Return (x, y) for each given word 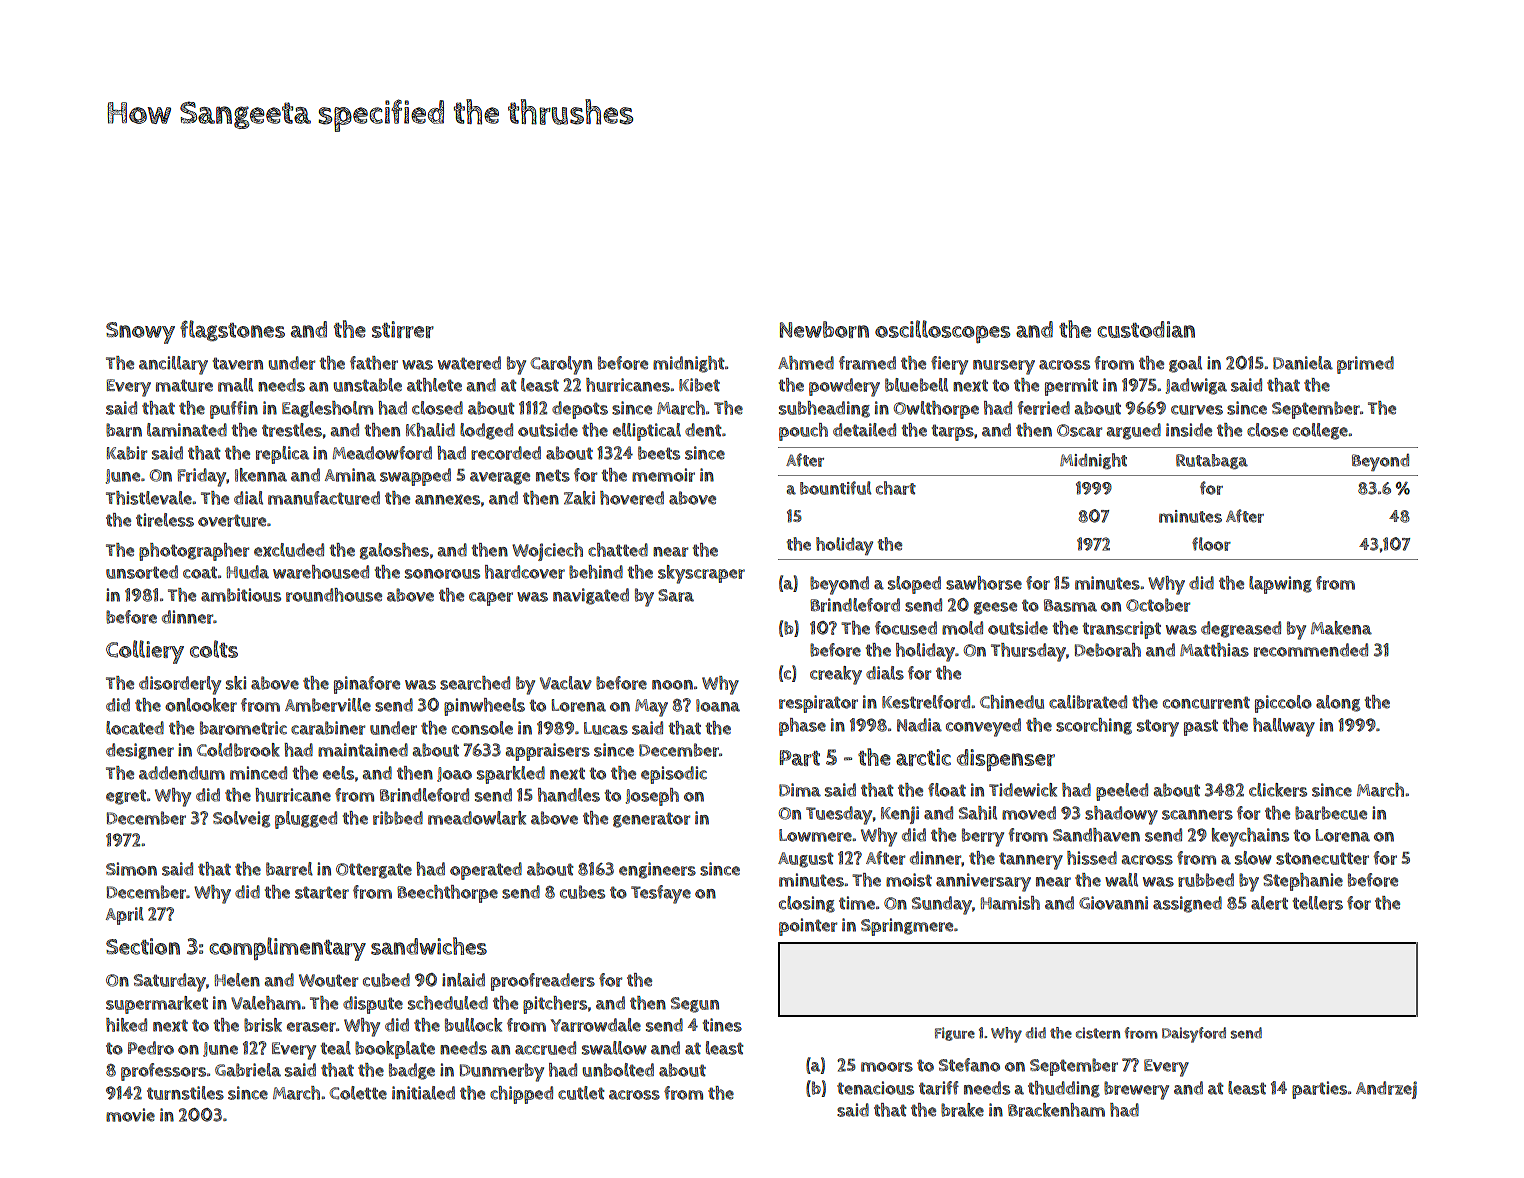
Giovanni (1113, 903)
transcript (1122, 630)
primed (1365, 365)
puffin (234, 410)
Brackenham (1056, 1110)
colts (214, 649)
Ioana (718, 705)
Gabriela (248, 1070)
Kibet (699, 385)
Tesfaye (661, 894)
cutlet (581, 1093)
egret (126, 797)
